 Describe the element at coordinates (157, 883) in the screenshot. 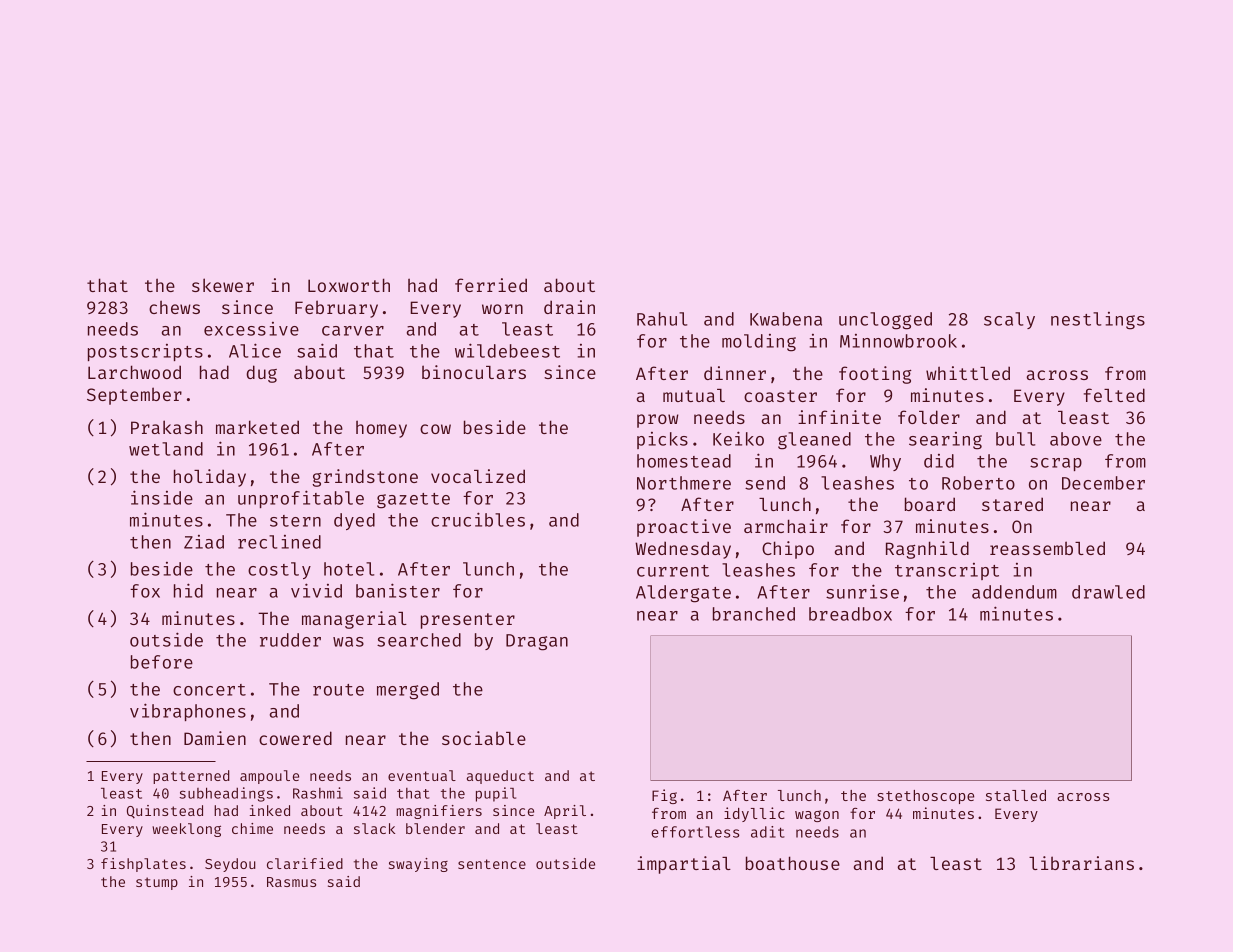

I see `stump` at that location.
